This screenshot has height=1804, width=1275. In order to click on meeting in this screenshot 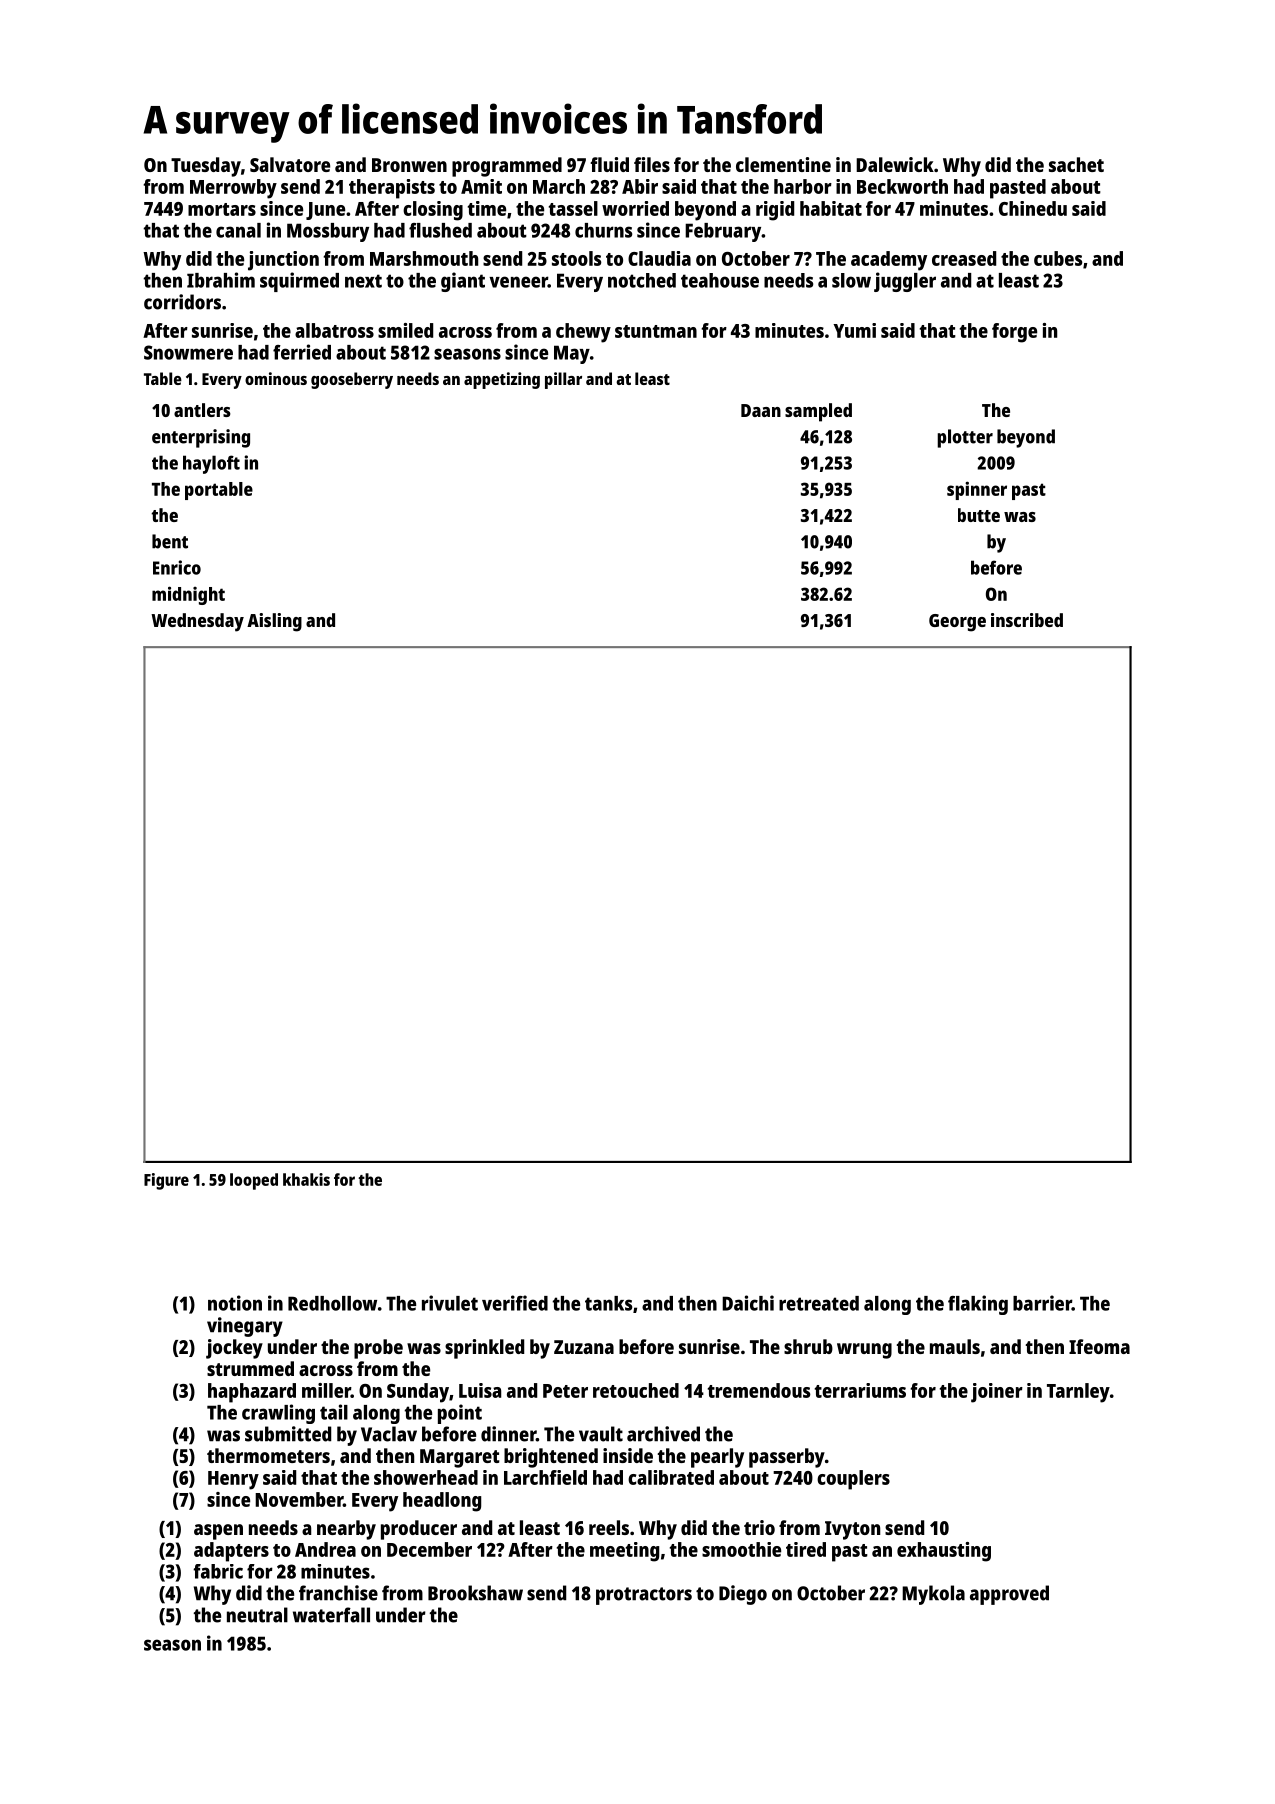, I will do `click(624, 1552)`.
